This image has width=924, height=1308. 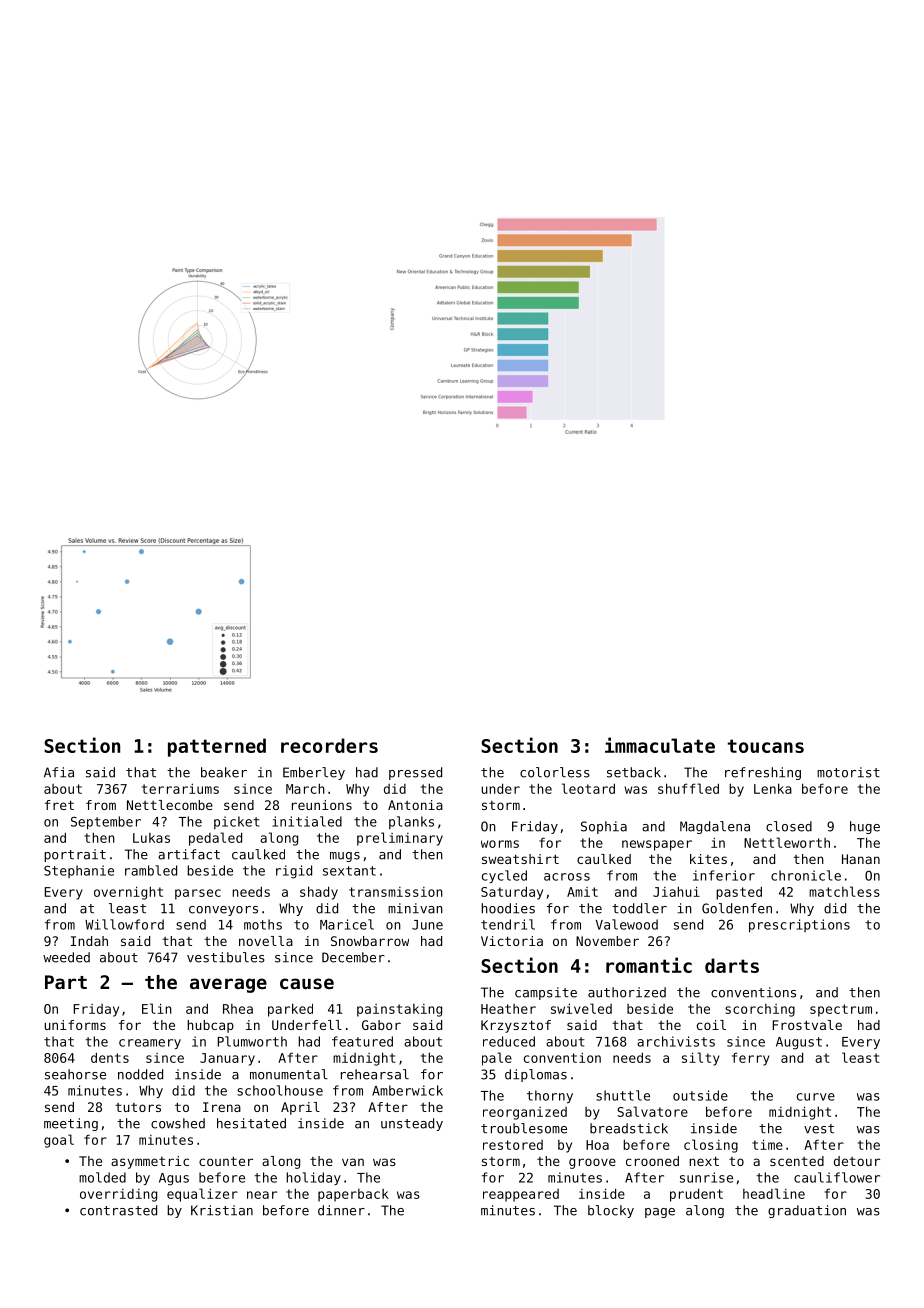 I want to click on toucans, so click(x=765, y=746).
